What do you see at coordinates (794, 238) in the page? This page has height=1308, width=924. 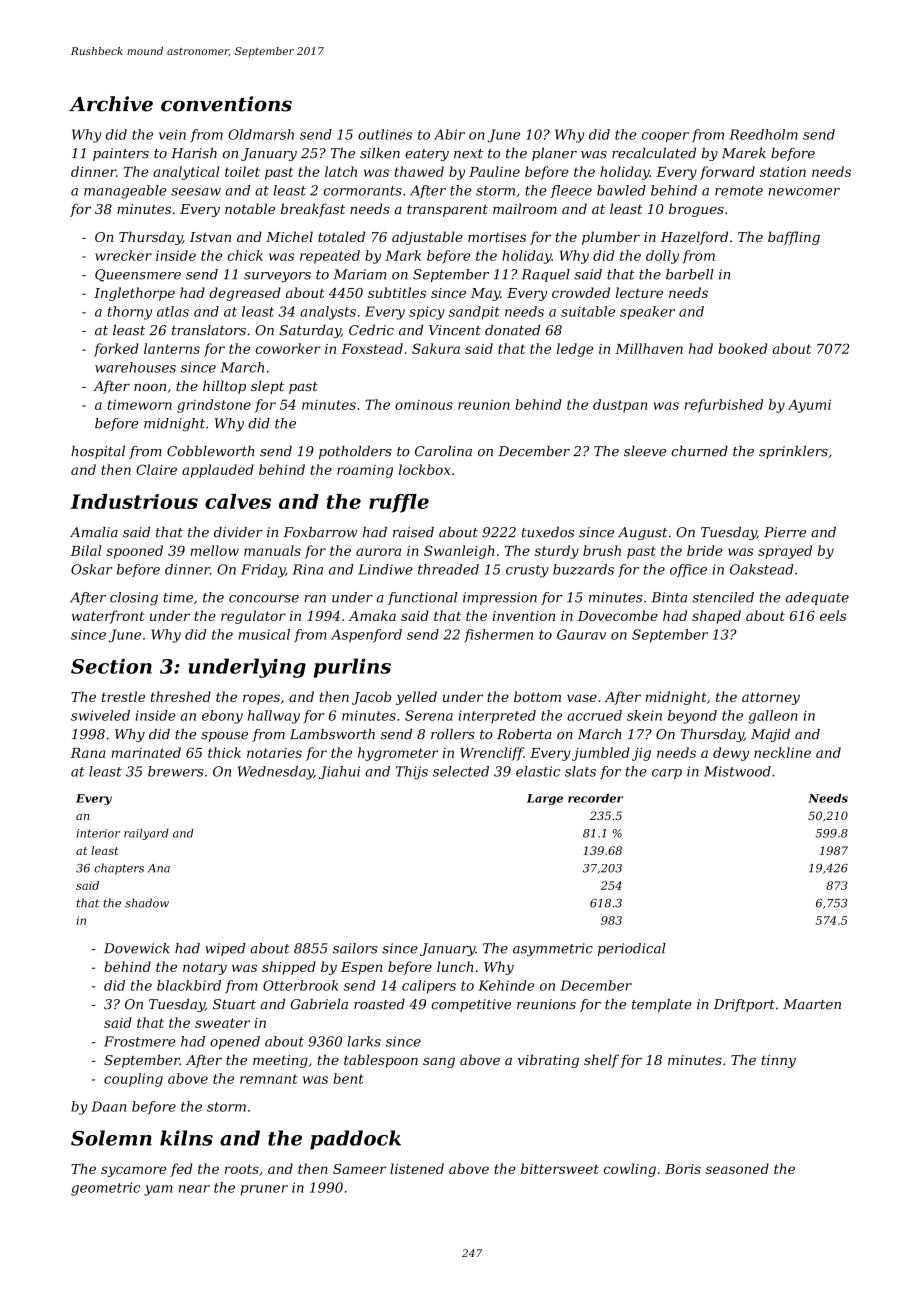 I see `baffling` at bounding box center [794, 238].
